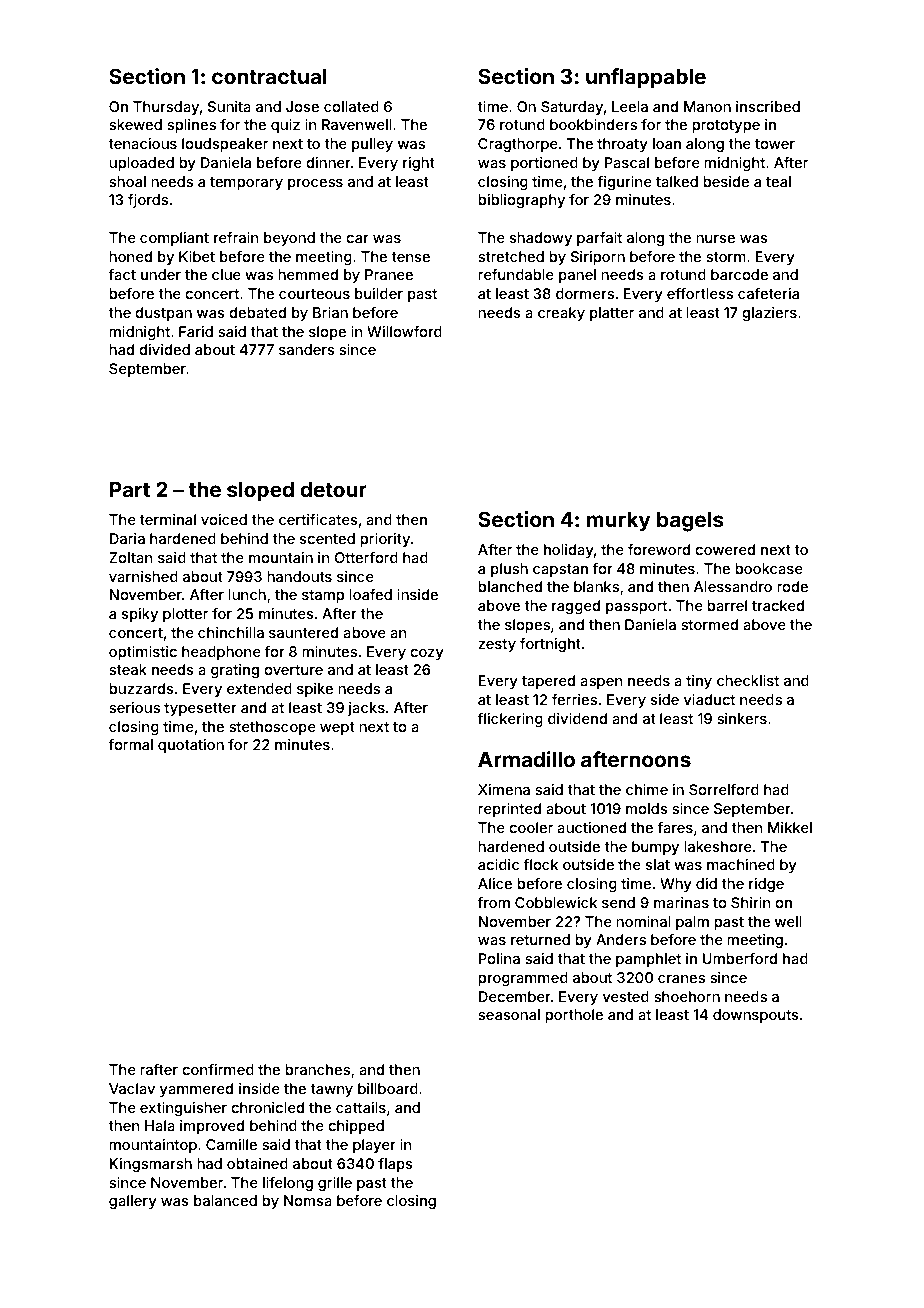  Describe the element at coordinates (133, 1202) in the document. I see `gallery` at that location.
